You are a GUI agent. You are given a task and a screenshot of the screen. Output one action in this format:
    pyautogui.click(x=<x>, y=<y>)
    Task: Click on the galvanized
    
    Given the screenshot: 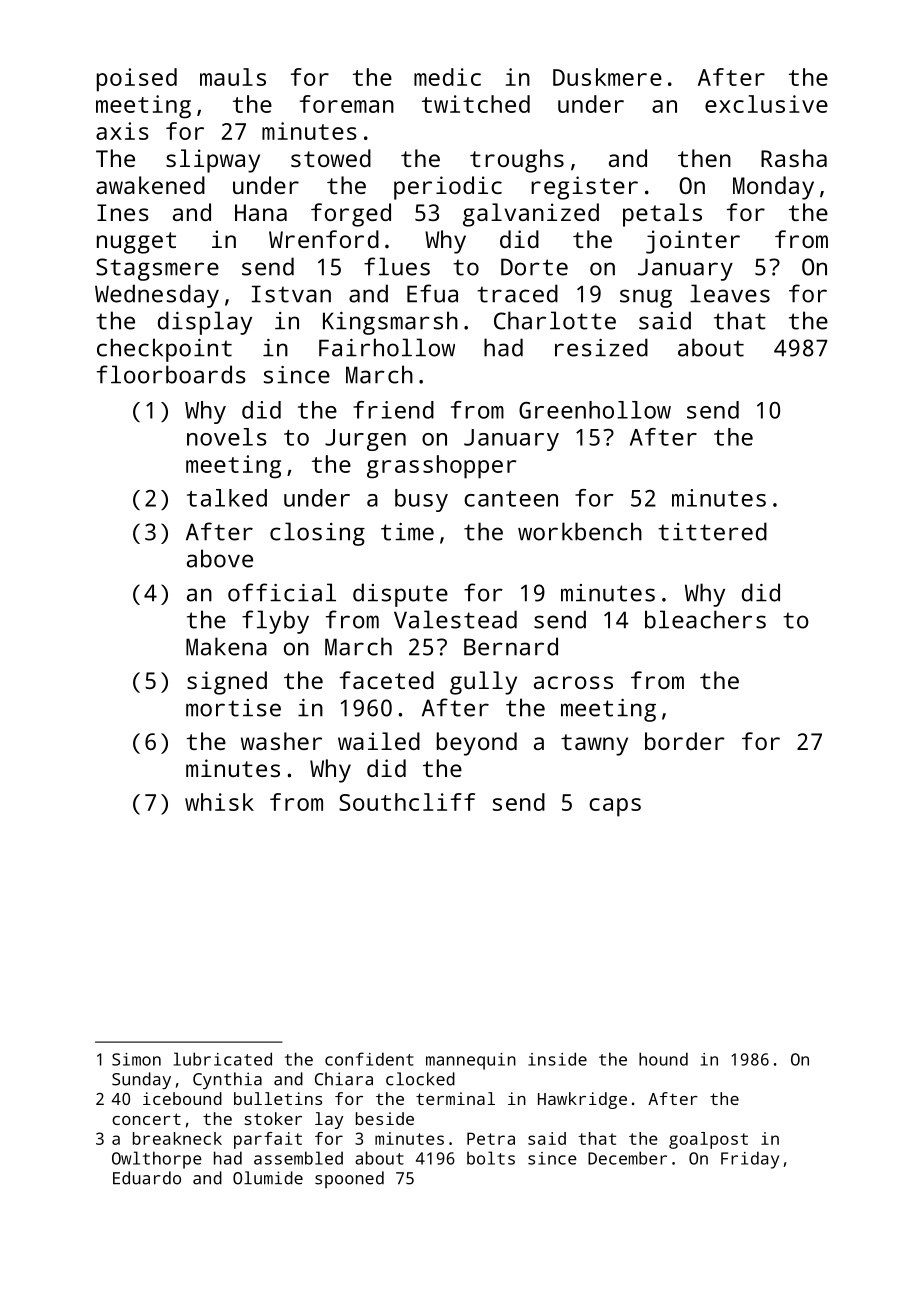 What is the action you would take?
    pyautogui.click(x=531, y=215)
